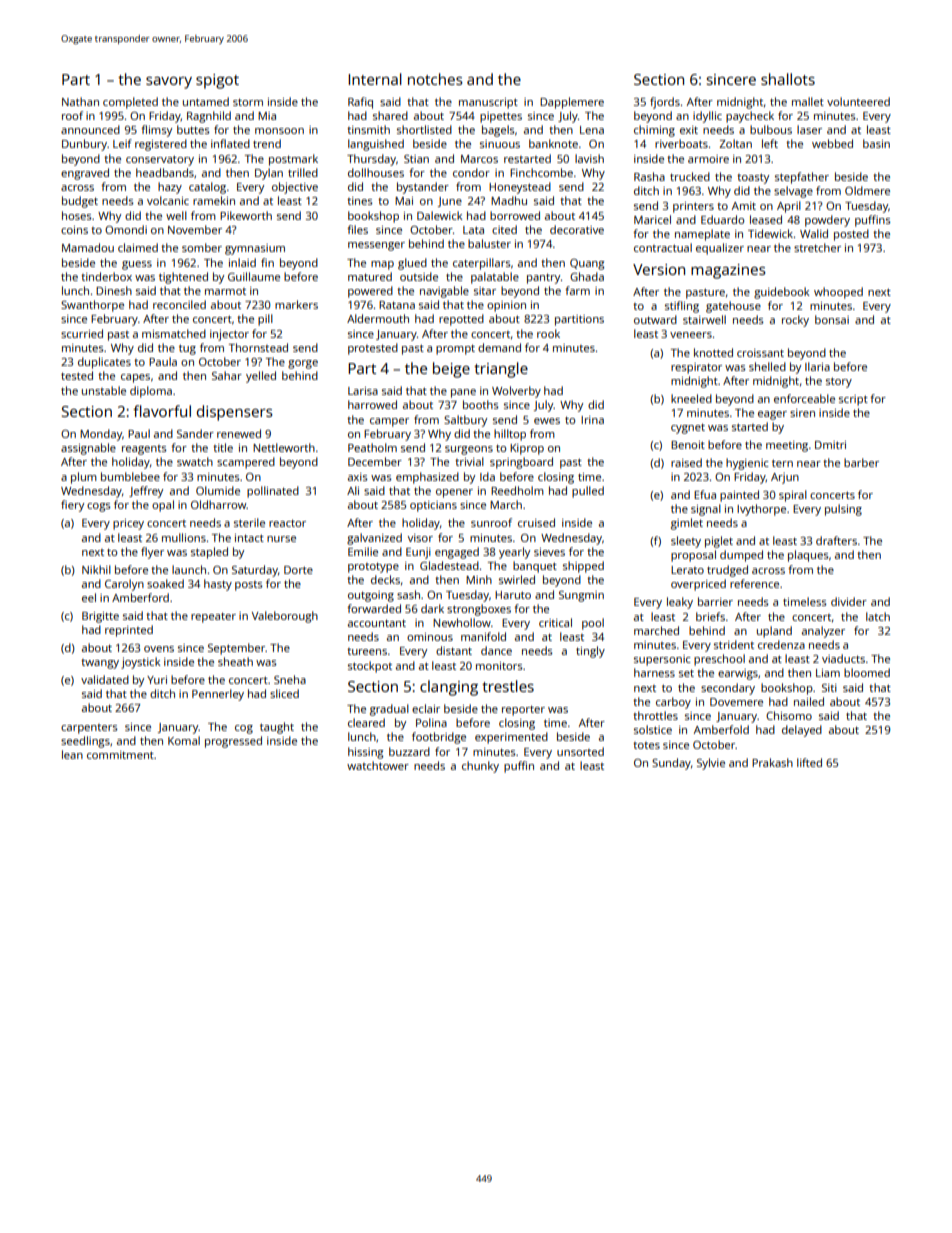 The height and width of the image is (1233, 952). Describe the element at coordinates (788, 79) in the image. I see `shallots` at that location.
